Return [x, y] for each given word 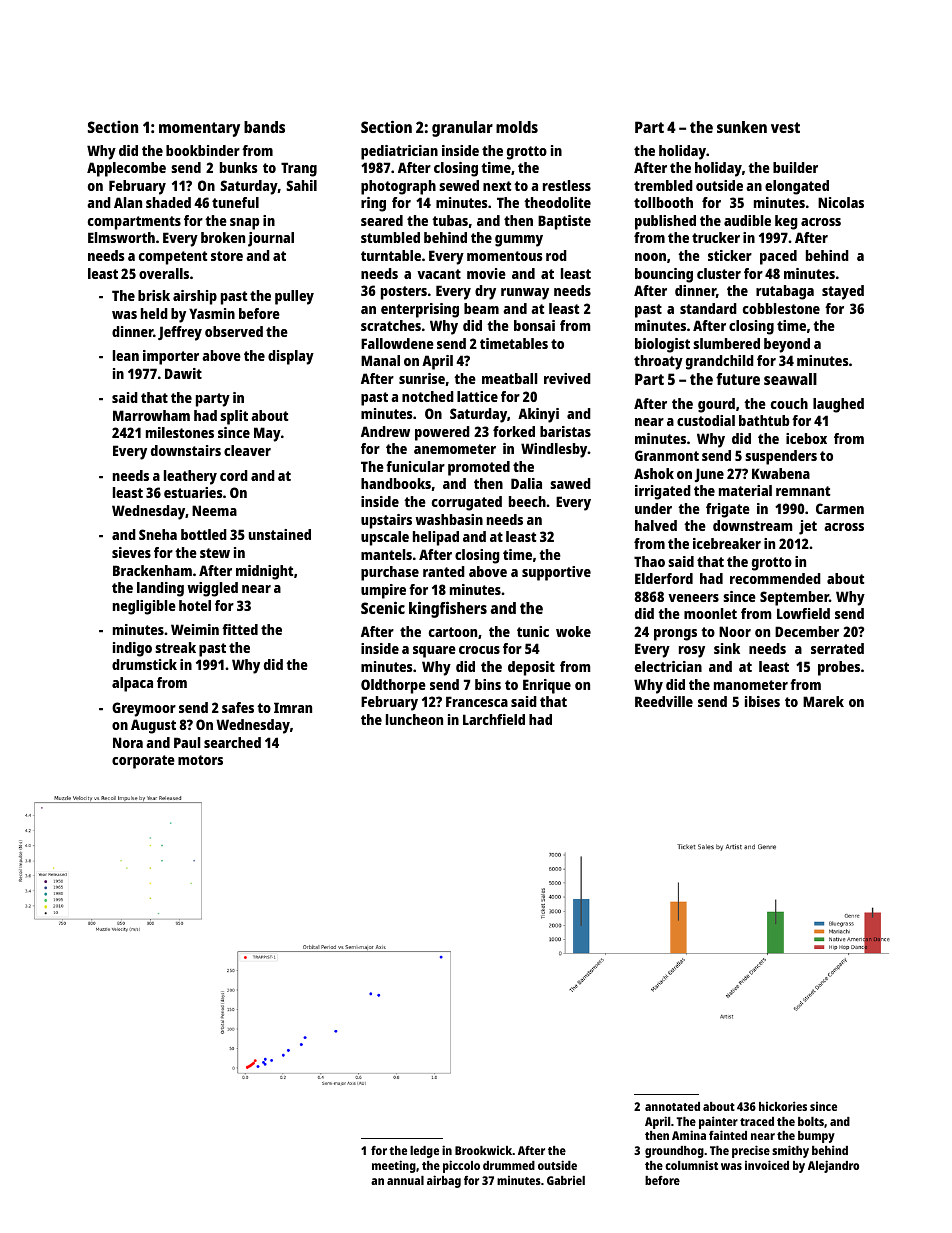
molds [517, 127]
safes [238, 707]
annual [405, 1180]
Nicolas [841, 202]
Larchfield [494, 719]
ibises [762, 701]
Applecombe [126, 169]
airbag [444, 1181]
